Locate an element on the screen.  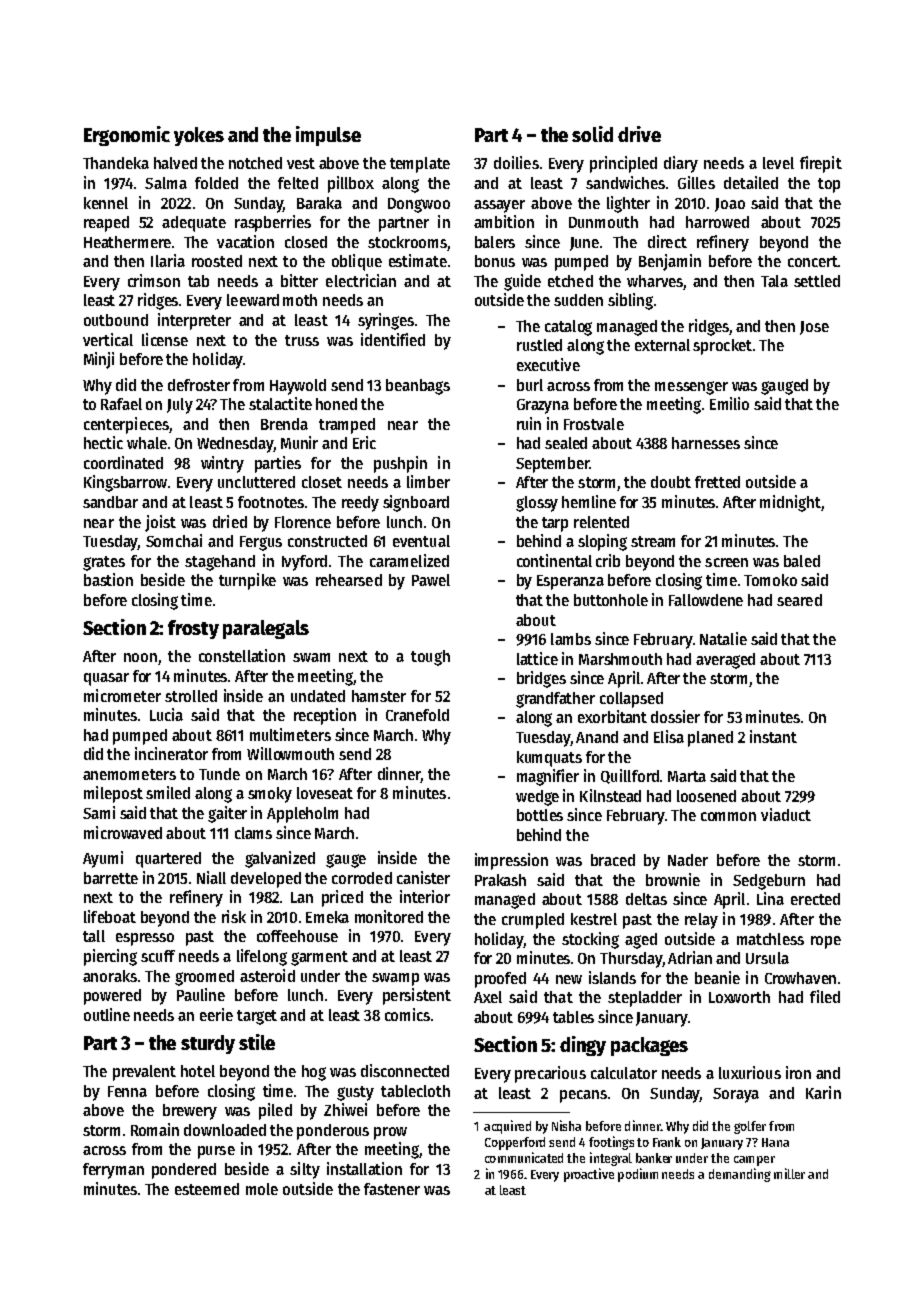
reaped is located at coordinates (106, 224).
